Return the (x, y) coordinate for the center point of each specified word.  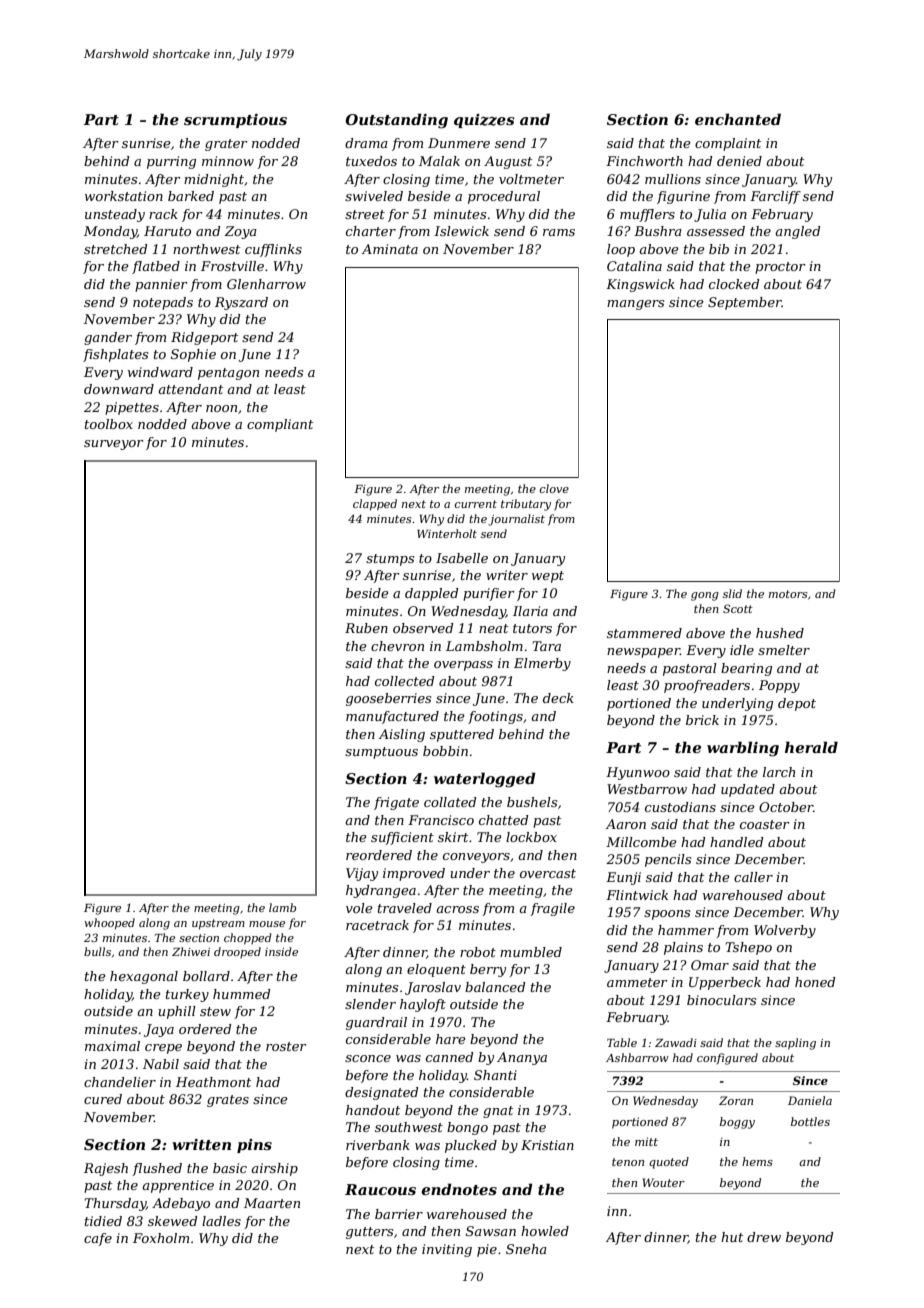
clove (554, 488)
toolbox (109, 424)
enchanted (738, 119)
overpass (463, 666)
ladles (221, 1221)
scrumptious (235, 121)
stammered (644, 633)
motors (788, 594)
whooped (110, 924)
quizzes (484, 121)
